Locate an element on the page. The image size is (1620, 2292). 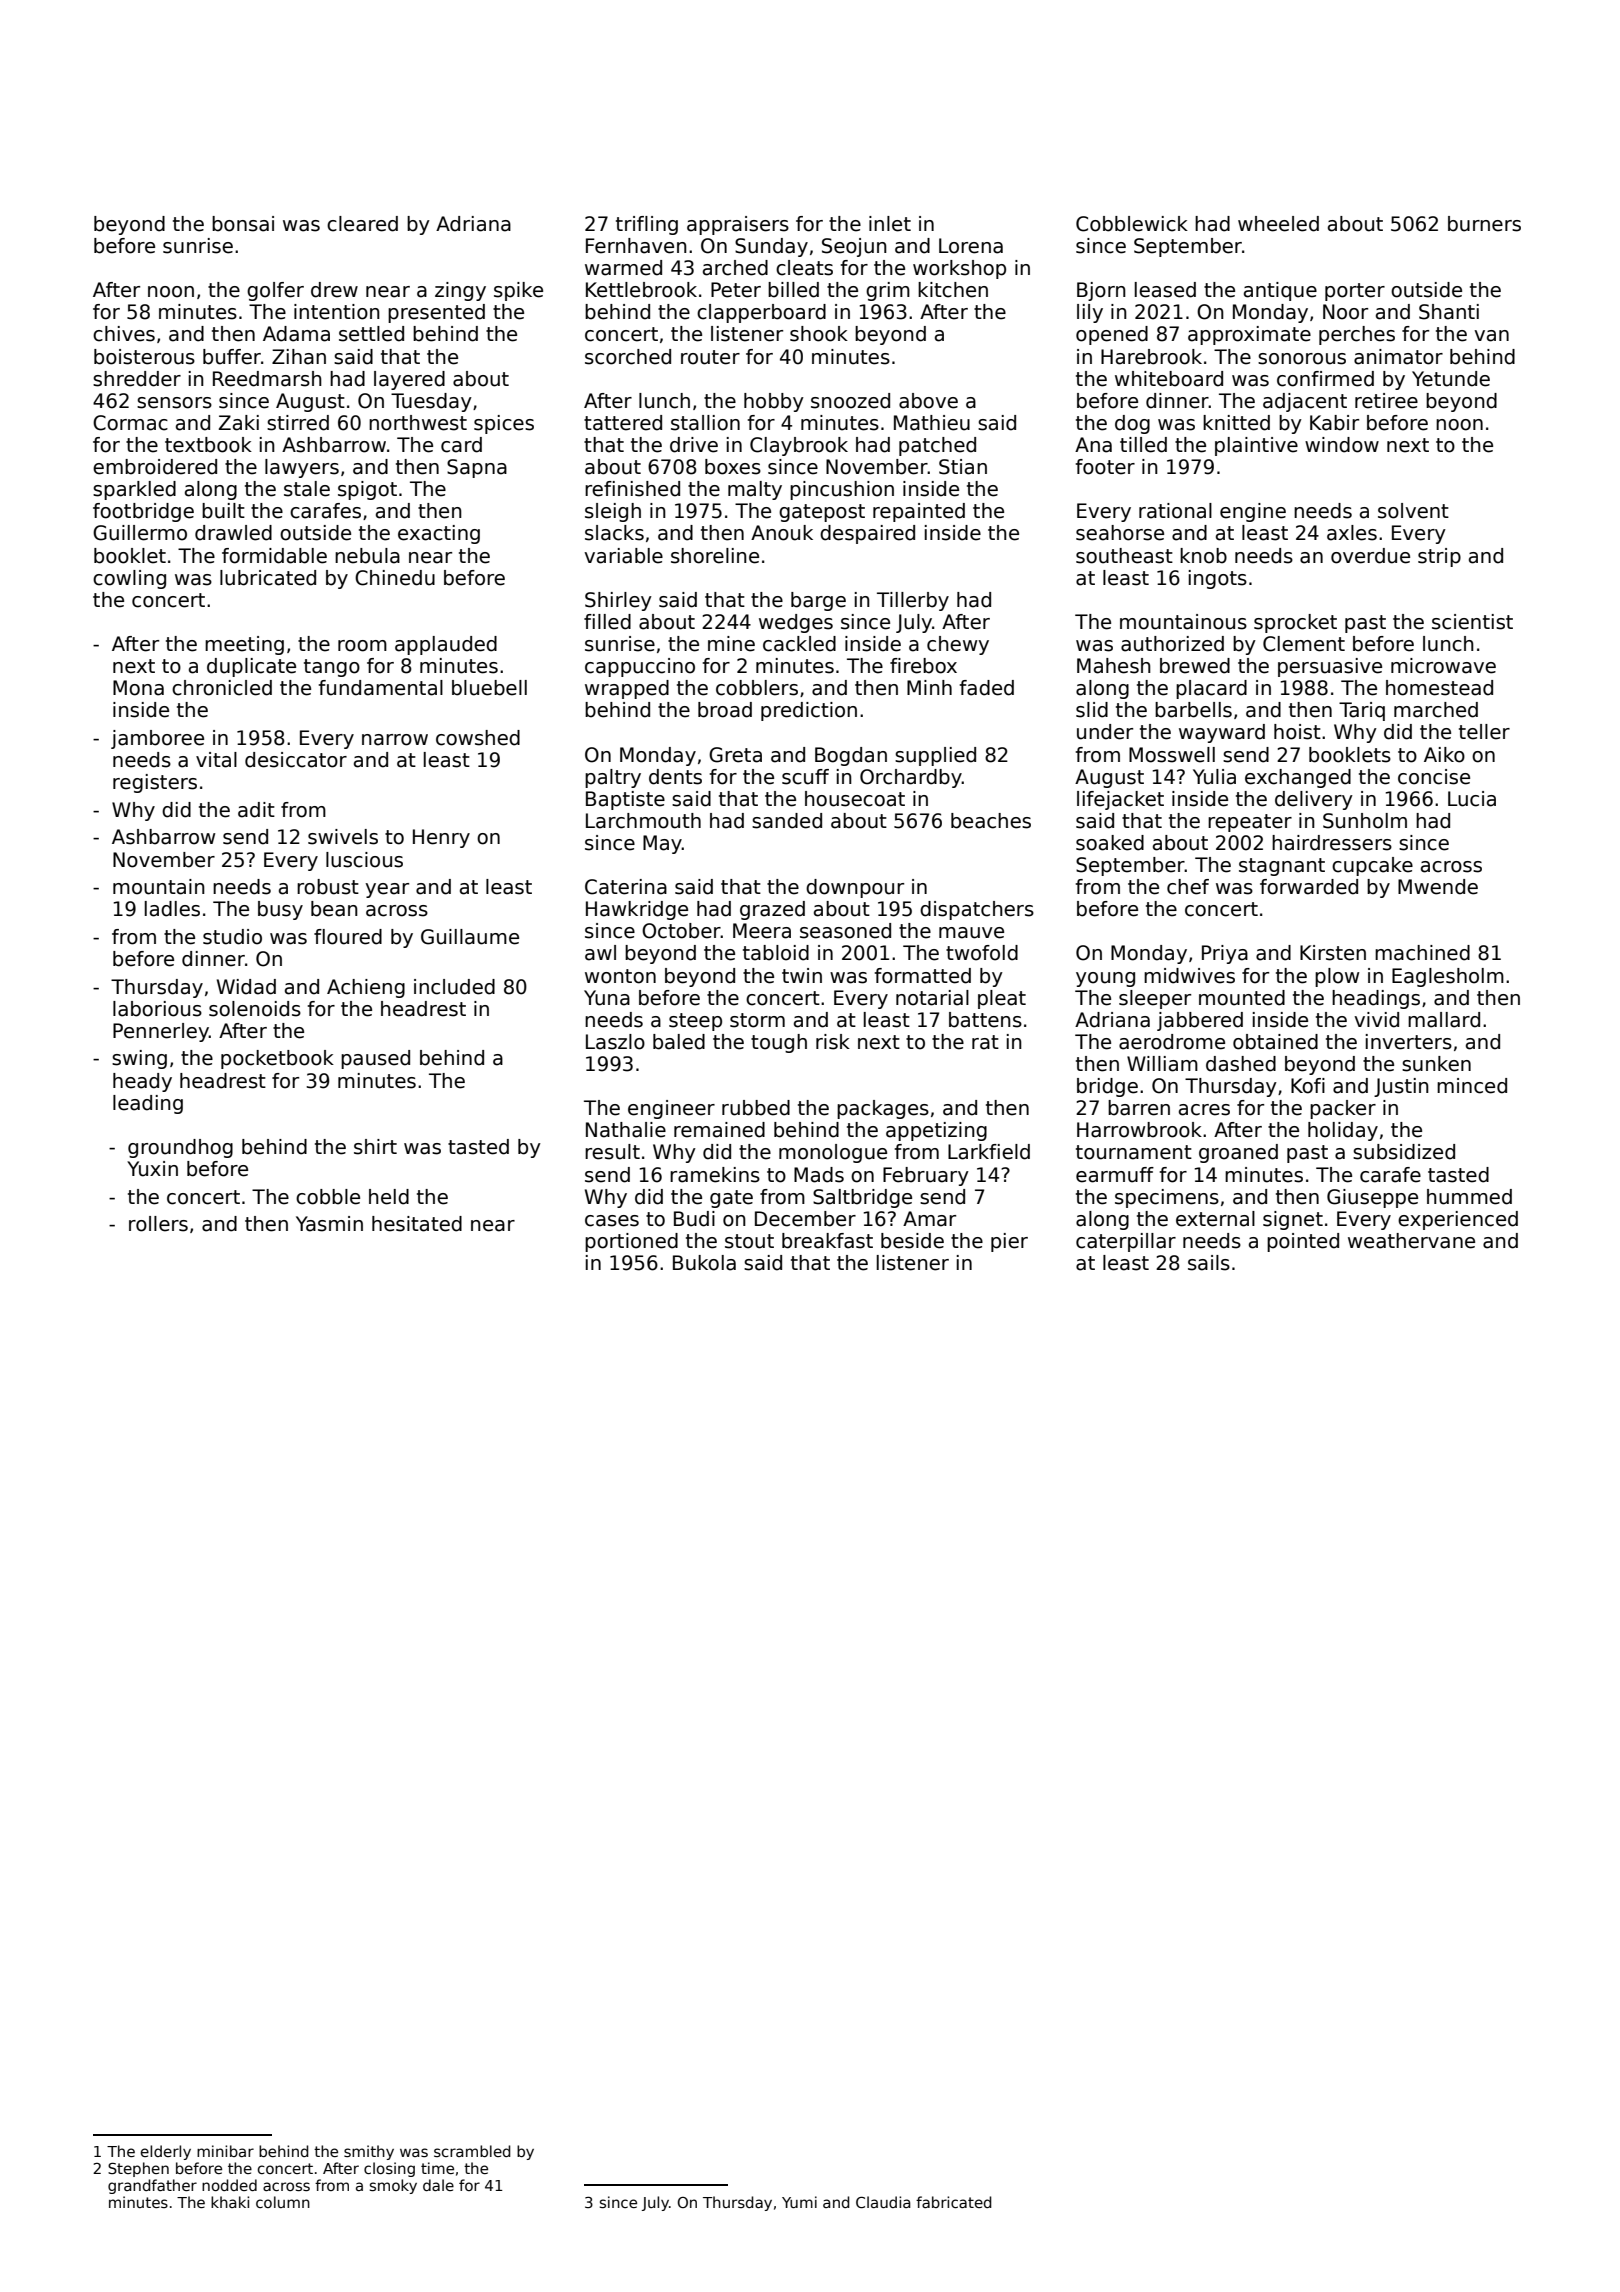
bonsai is located at coordinates (243, 224).
